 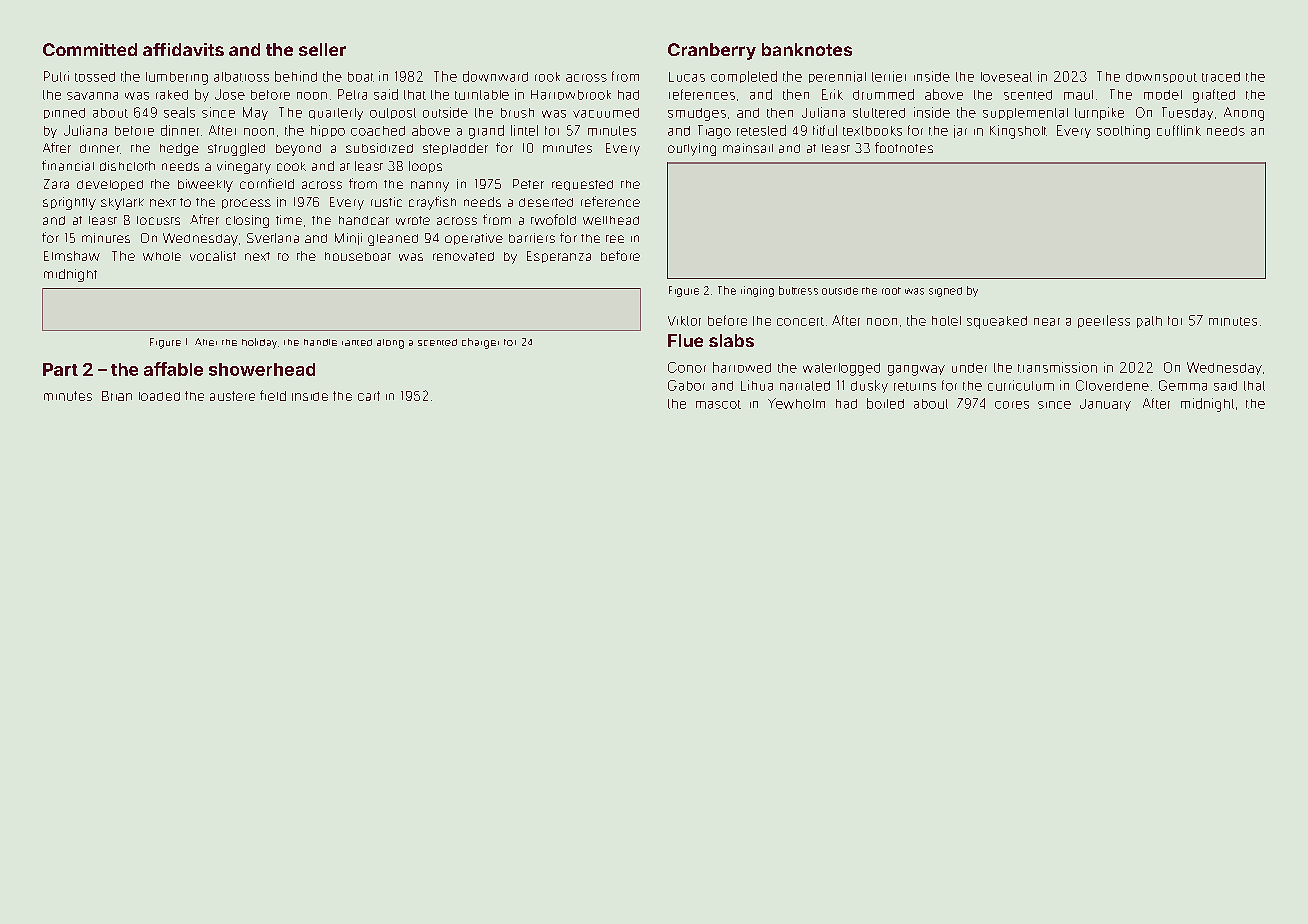 What do you see at coordinates (482, 95) in the screenshot?
I see `turntable` at bounding box center [482, 95].
